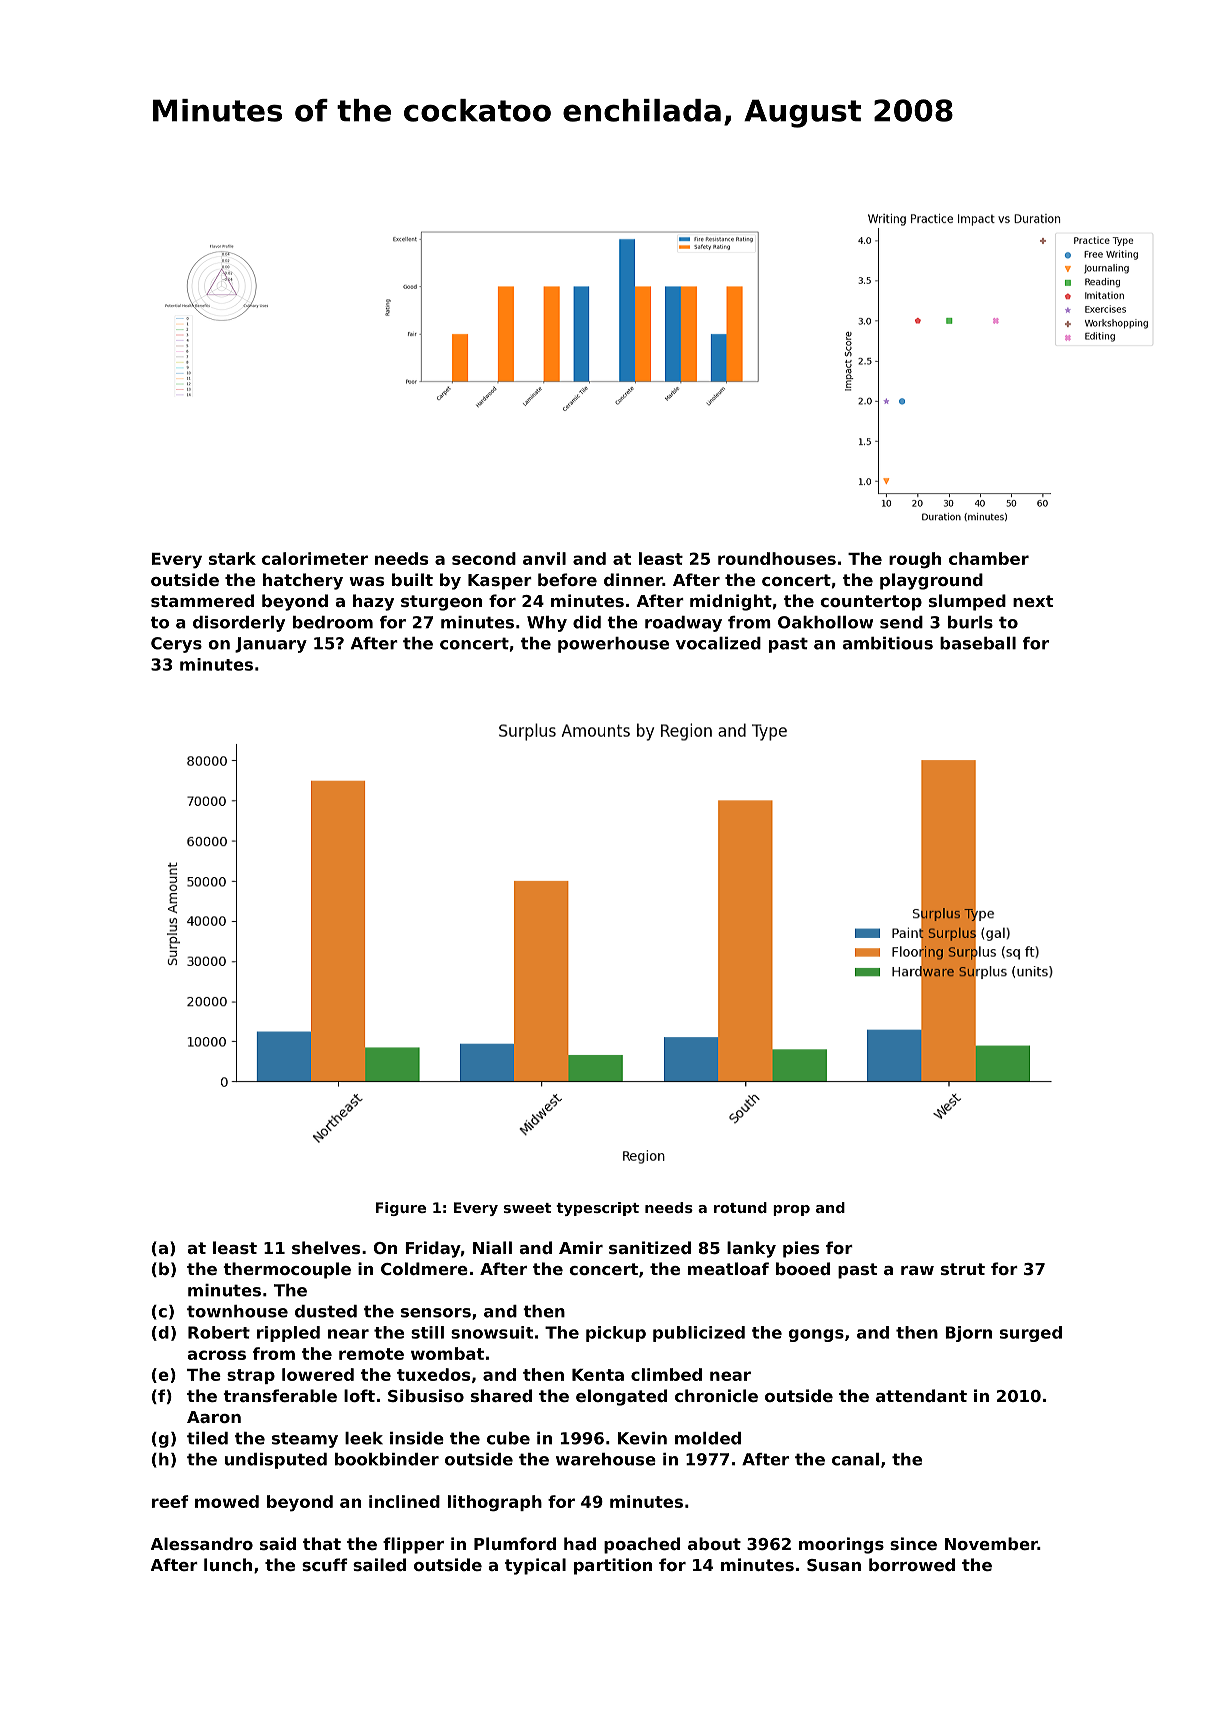  I want to click on Aaron, so click(214, 1417).
